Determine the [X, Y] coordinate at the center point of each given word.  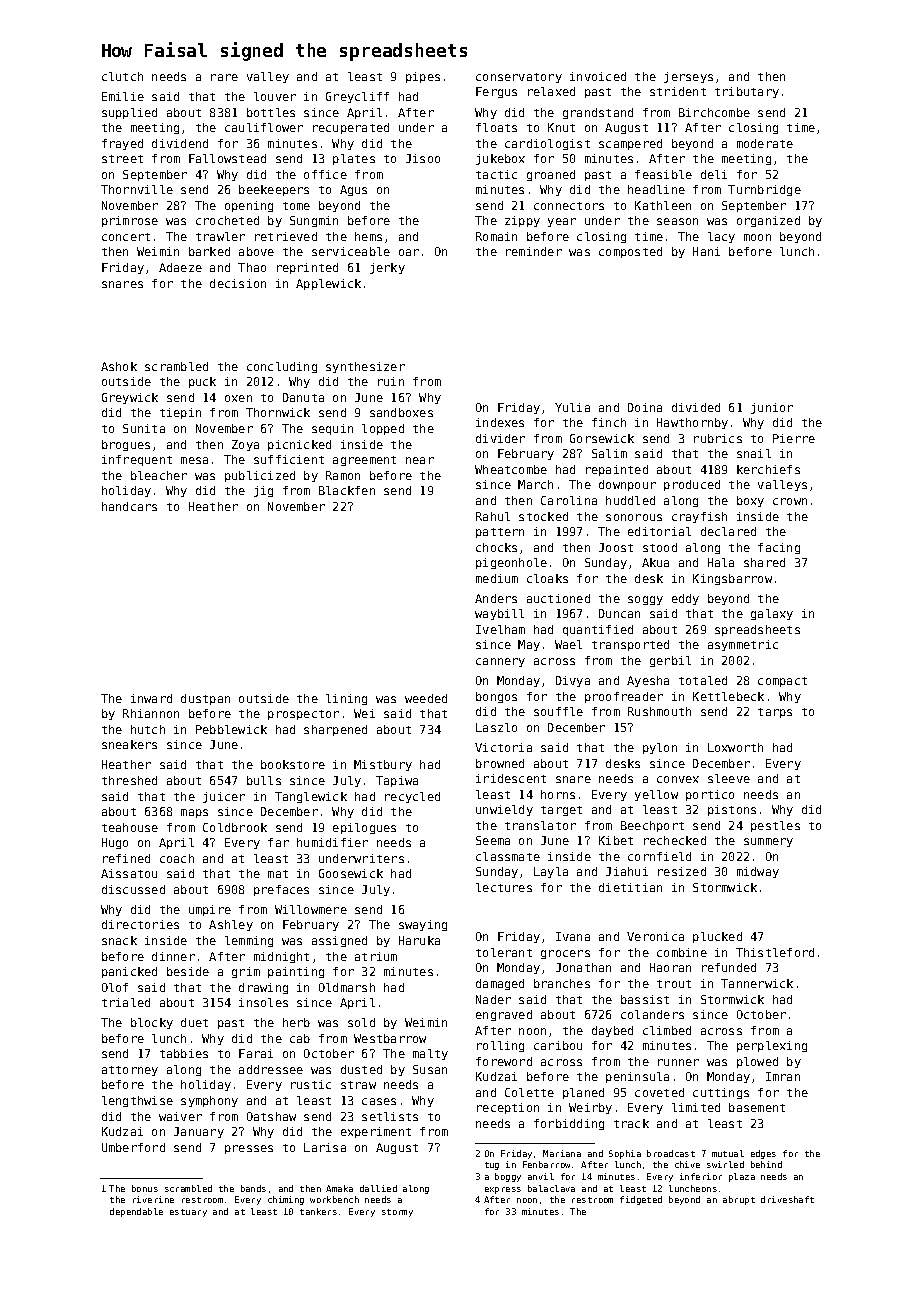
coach [177, 858]
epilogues [364, 828]
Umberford [133, 1147]
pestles [775, 826]
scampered [630, 144]
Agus [353, 190]
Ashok [119, 366]
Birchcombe [714, 112]
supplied [129, 113]
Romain [496, 236]
